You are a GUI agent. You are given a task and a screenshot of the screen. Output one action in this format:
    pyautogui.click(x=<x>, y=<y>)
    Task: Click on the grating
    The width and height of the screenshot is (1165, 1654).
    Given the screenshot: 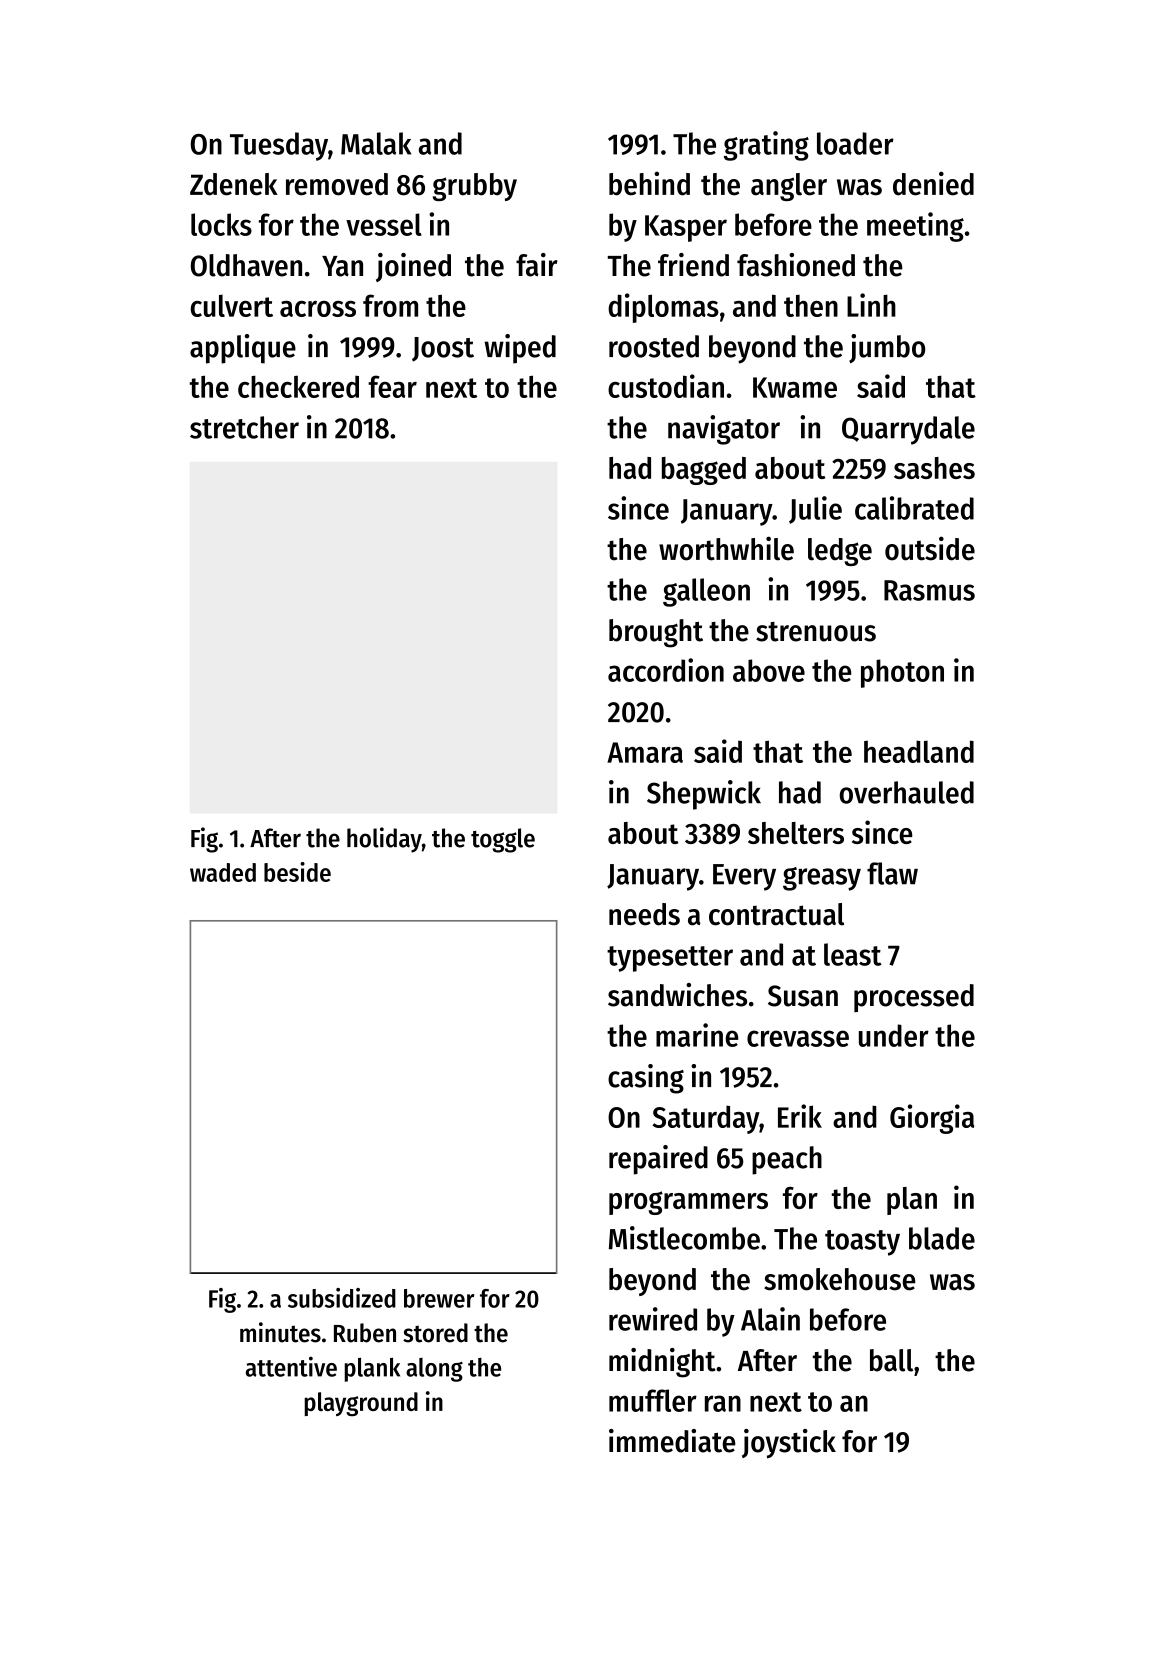 What is the action you would take?
    pyautogui.click(x=766, y=146)
